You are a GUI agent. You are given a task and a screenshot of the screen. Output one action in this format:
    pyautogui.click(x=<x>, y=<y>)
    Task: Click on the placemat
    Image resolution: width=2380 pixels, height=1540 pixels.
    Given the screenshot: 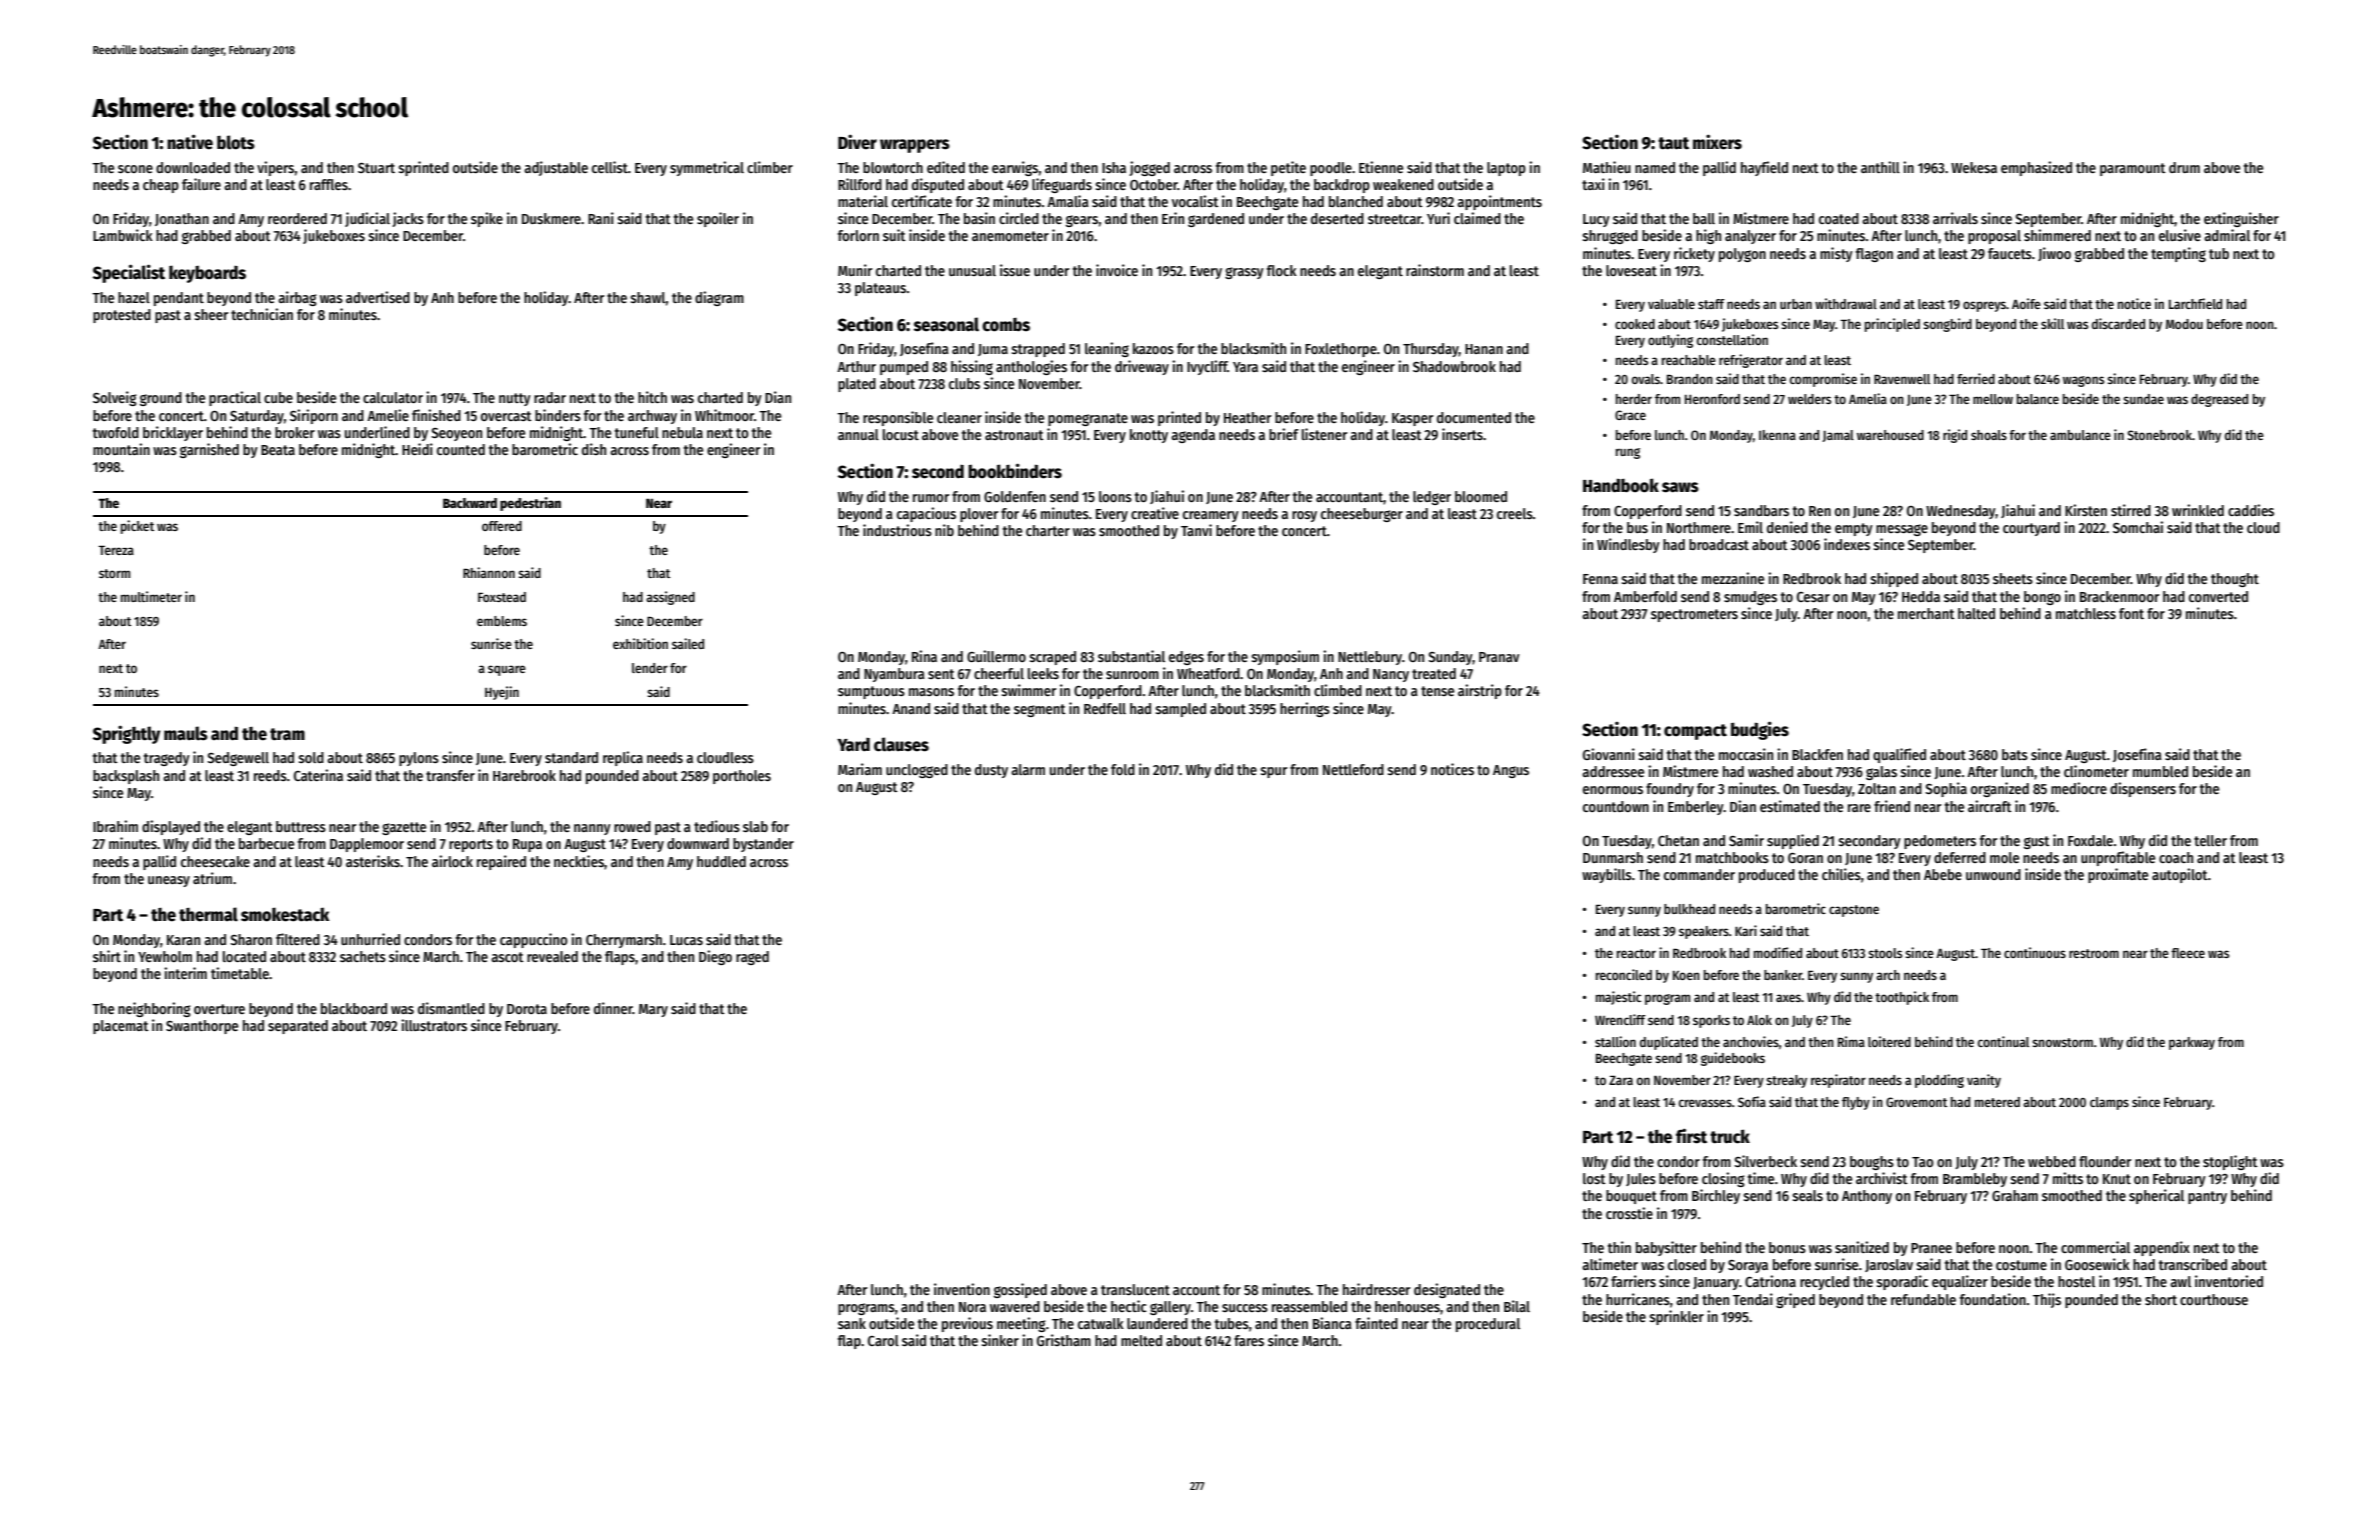 What is the action you would take?
    pyautogui.click(x=121, y=1027)
